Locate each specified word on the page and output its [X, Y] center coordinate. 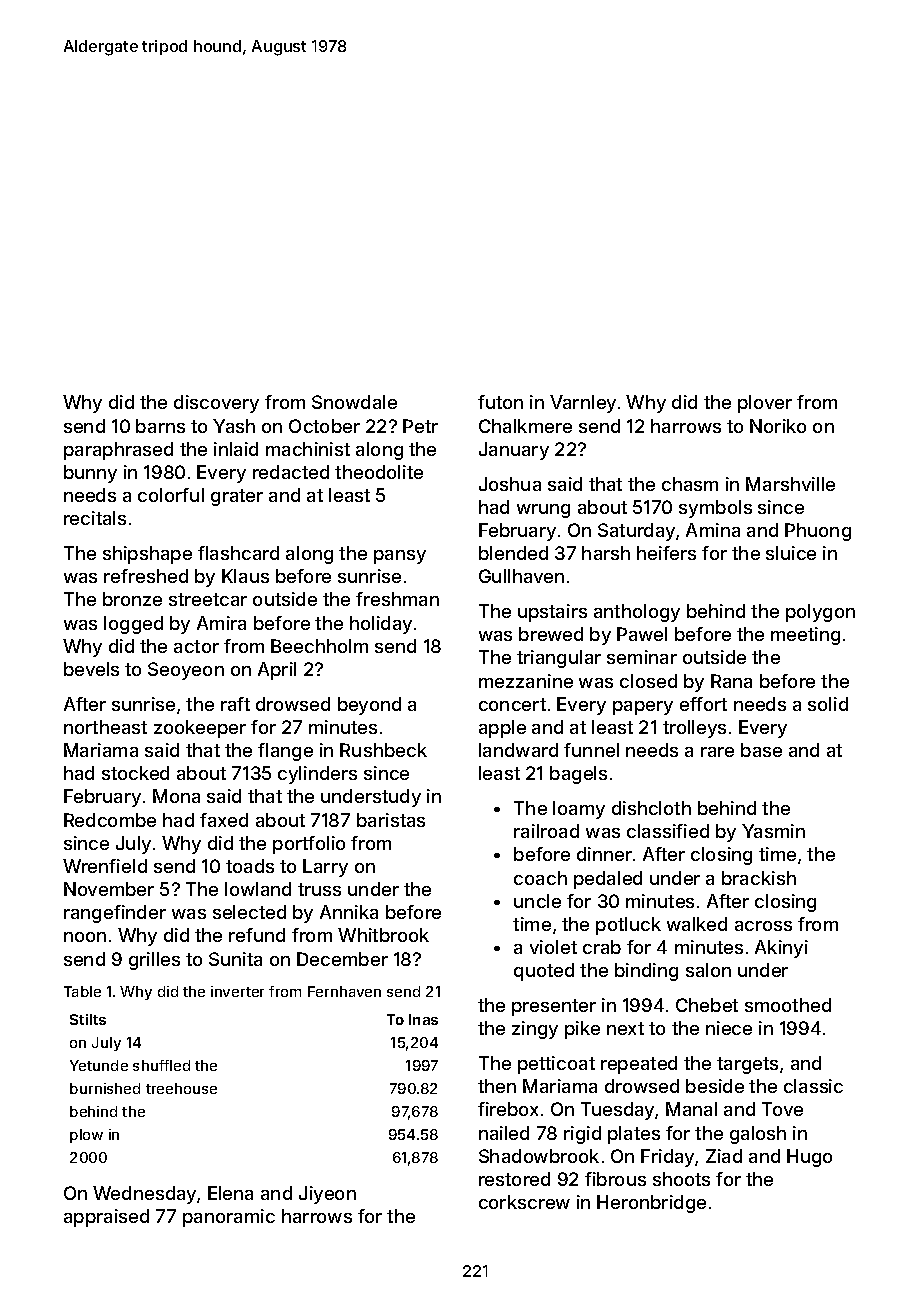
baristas [391, 820]
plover [765, 404]
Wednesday [145, 1195]
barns [160, 426]
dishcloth [651, 808]
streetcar [208, 599]
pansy [400, 557]
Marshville [790, 484]
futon [500, 402]
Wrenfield [105, 866]
